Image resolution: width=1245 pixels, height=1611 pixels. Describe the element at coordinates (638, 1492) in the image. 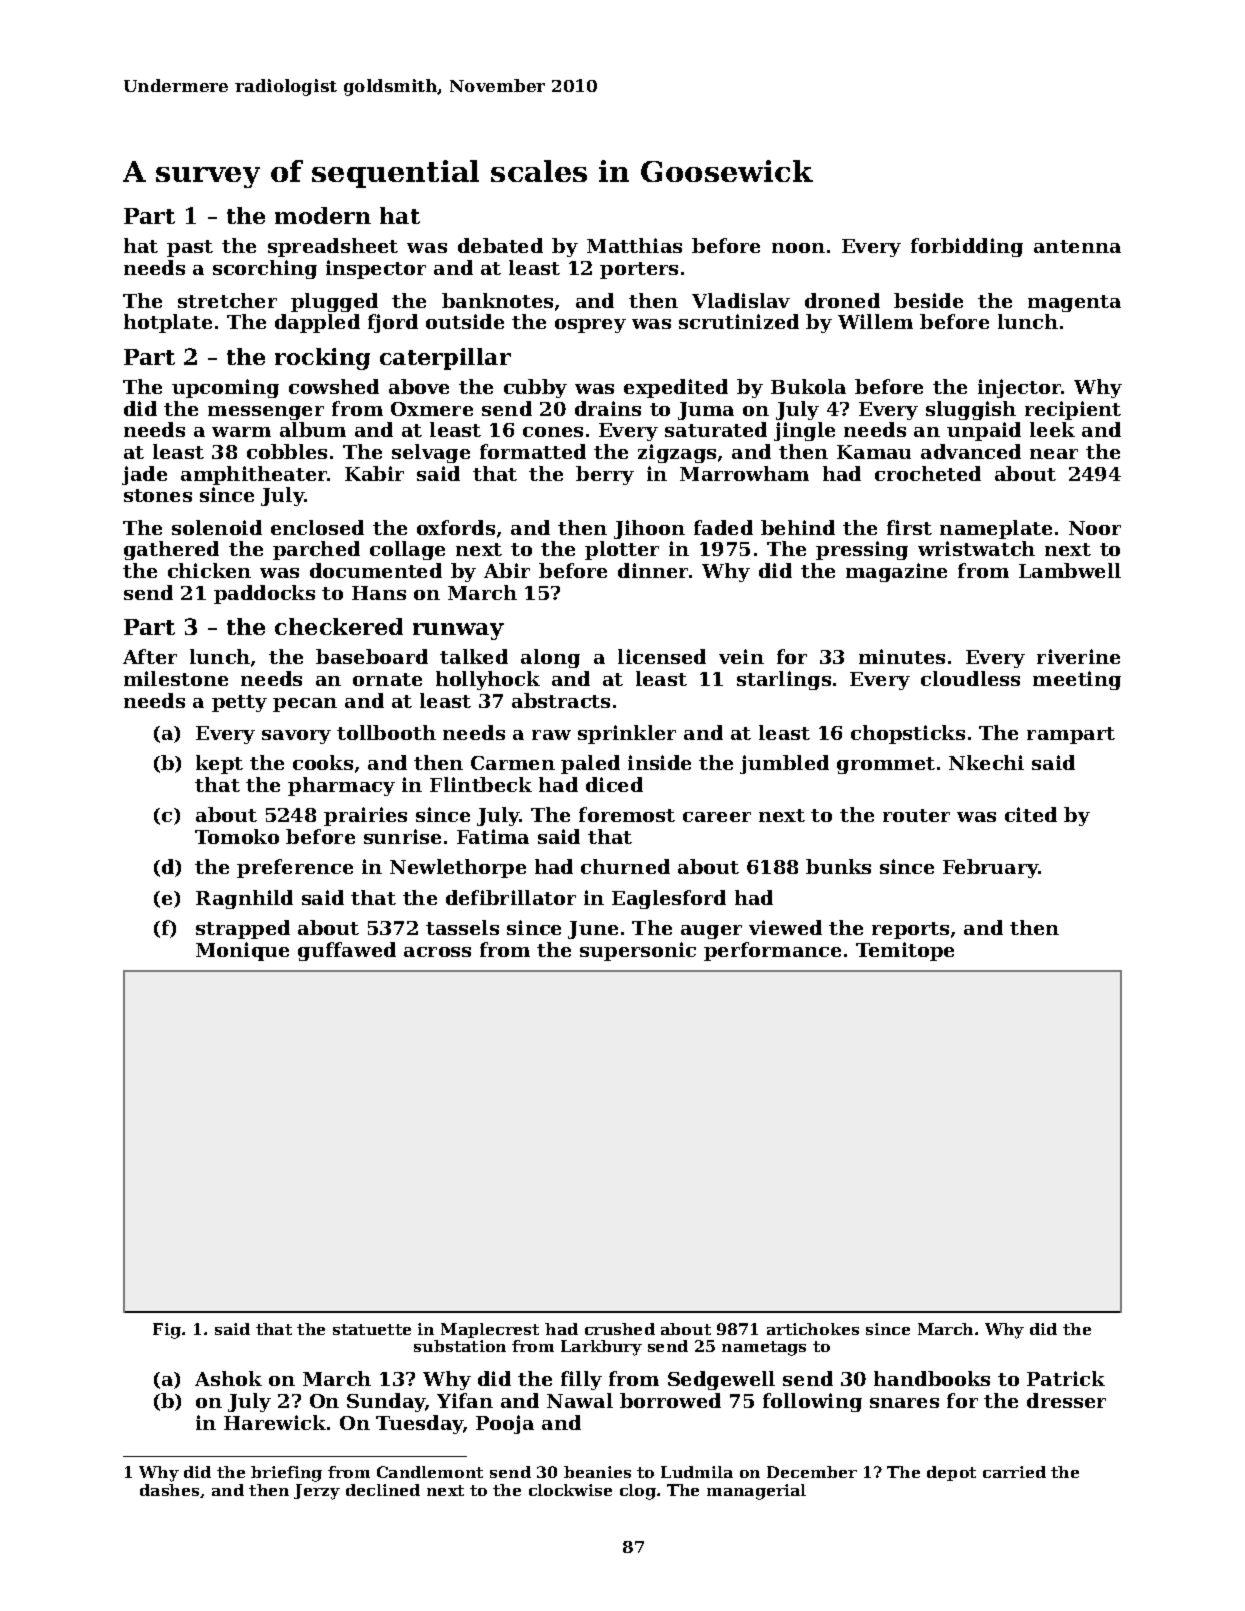

I see `clog` at that location.
